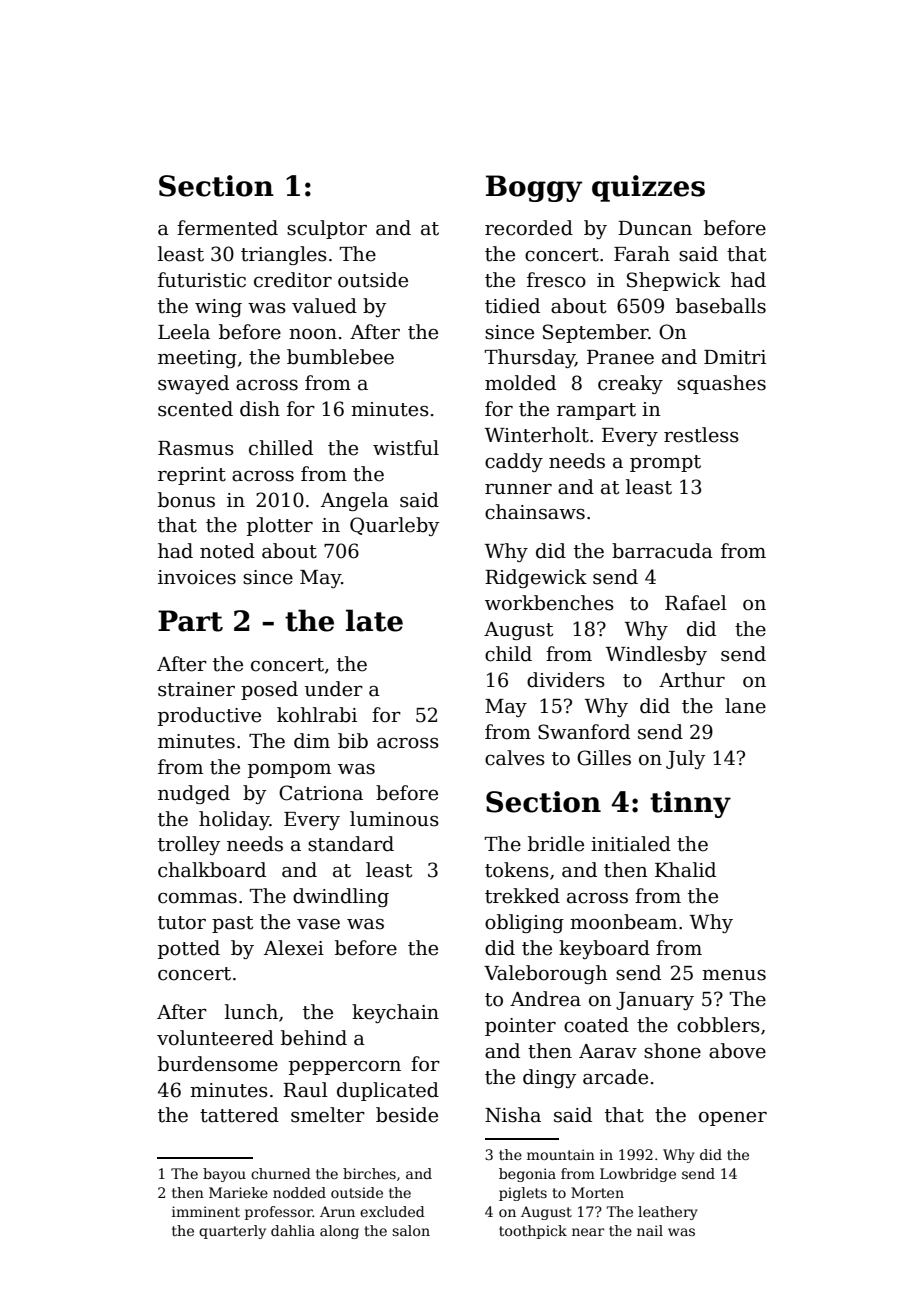  Describe the element at coordinates (508, 654) in the screenshot. I see `child` at that location.
